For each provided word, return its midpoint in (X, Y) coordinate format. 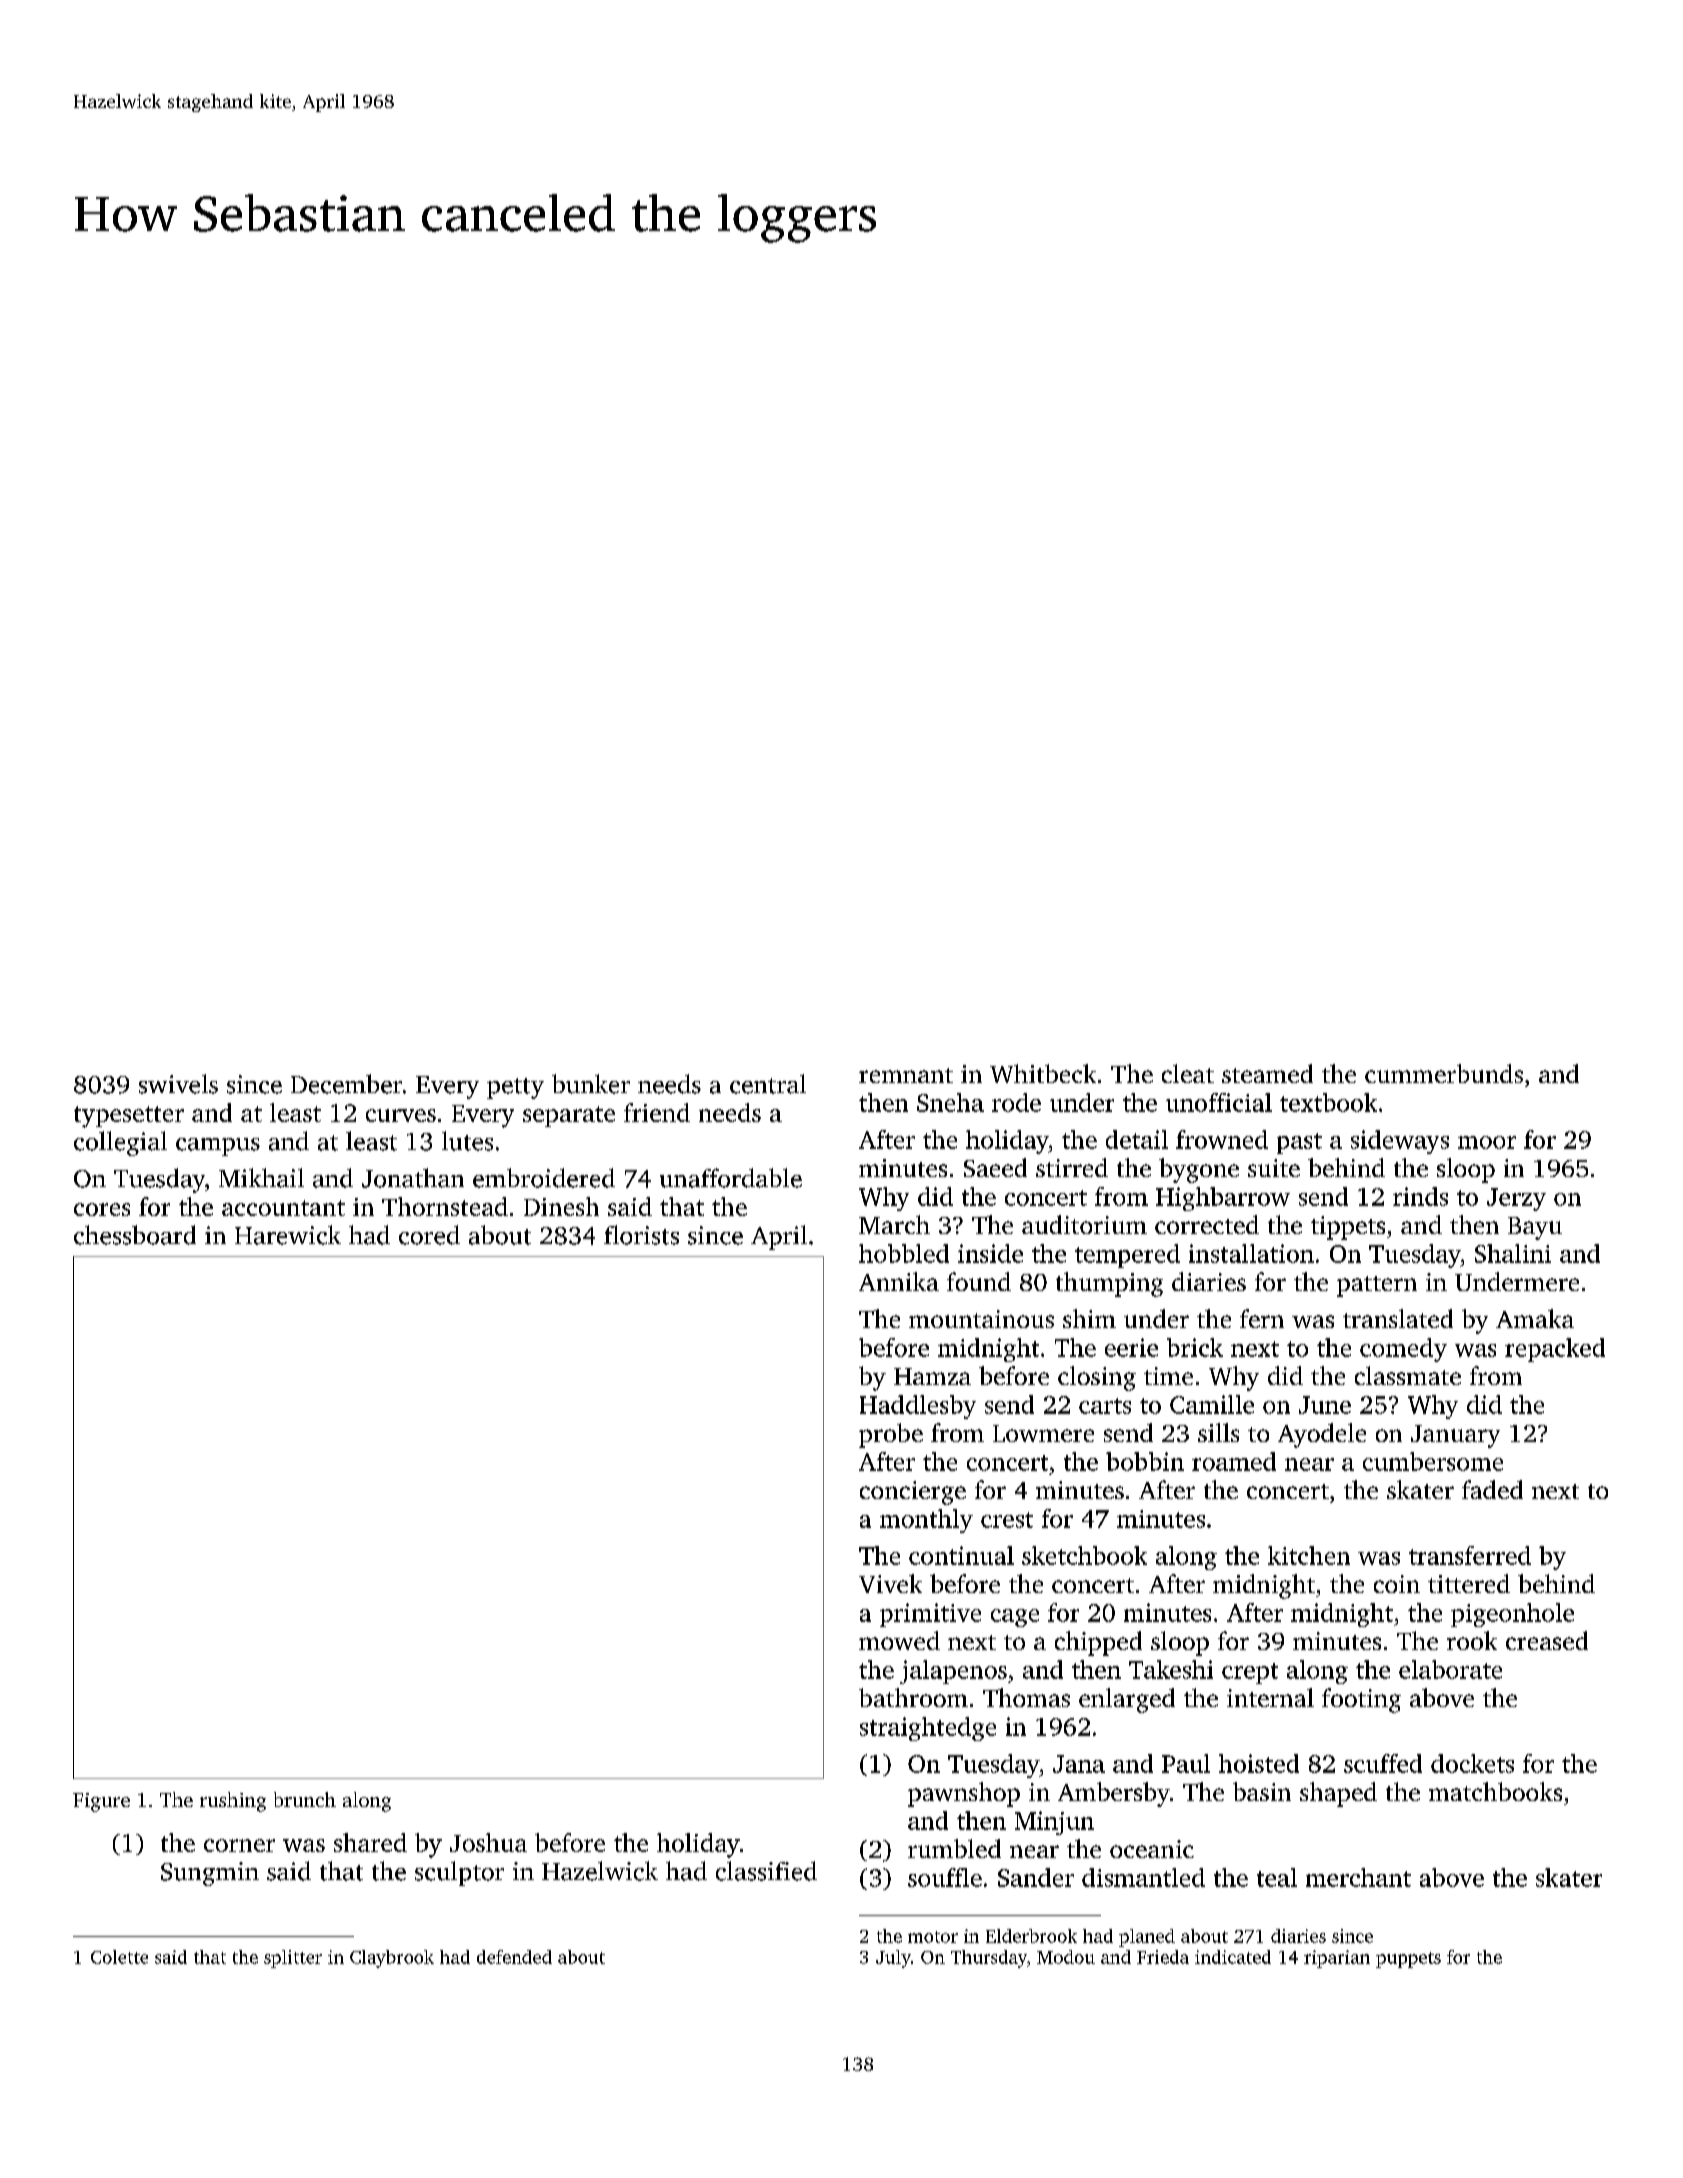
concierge (913, 1493)
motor (933, 1937)
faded (1492, 1489)
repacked (1555, 1350)
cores (102, 1209)
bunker (591, 1084)
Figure (101, 1802)
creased (1547, 1640)
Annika (899, 1281)
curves (401, 1115)
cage (1015, 1618)
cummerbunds (1444, 1073)
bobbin (1145, 1461)
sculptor (459, 1873)
